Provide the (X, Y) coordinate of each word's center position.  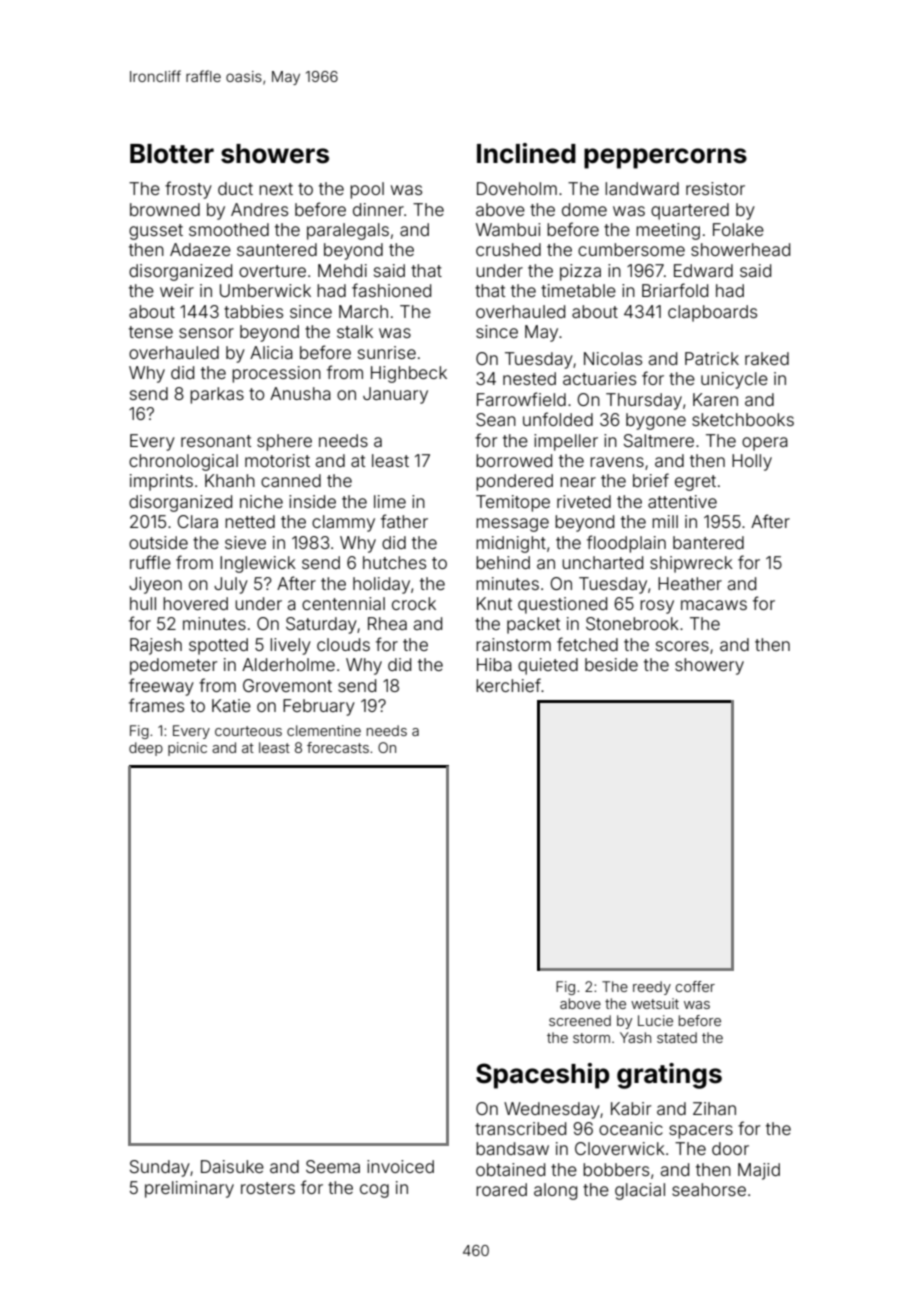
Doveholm (517, 188)
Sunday (160, 1168)
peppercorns (665, 158)
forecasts (338, 747)
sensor (206, 333)
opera (765, 444)
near (578, 482)
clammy (343, 523)
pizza (580, 272)
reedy (652, 988)
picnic (187, 749)
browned (165, 209)
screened (580, 1020)
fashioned (391, 290)
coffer (695, 986)
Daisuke (232, 1166)
